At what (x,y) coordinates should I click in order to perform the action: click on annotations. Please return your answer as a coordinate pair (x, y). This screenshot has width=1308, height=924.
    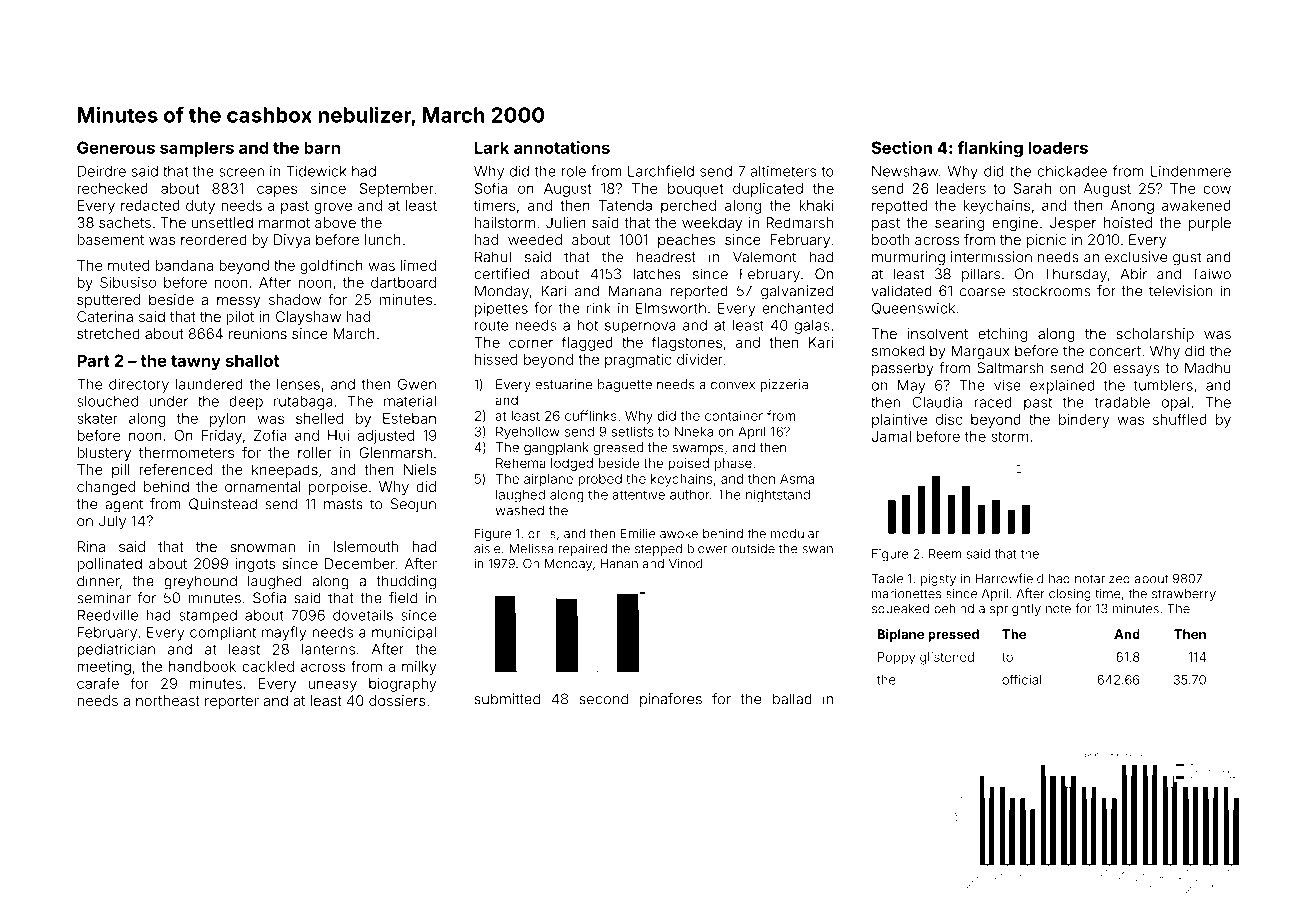
    Looking at the image, I should click on (562, 147).
